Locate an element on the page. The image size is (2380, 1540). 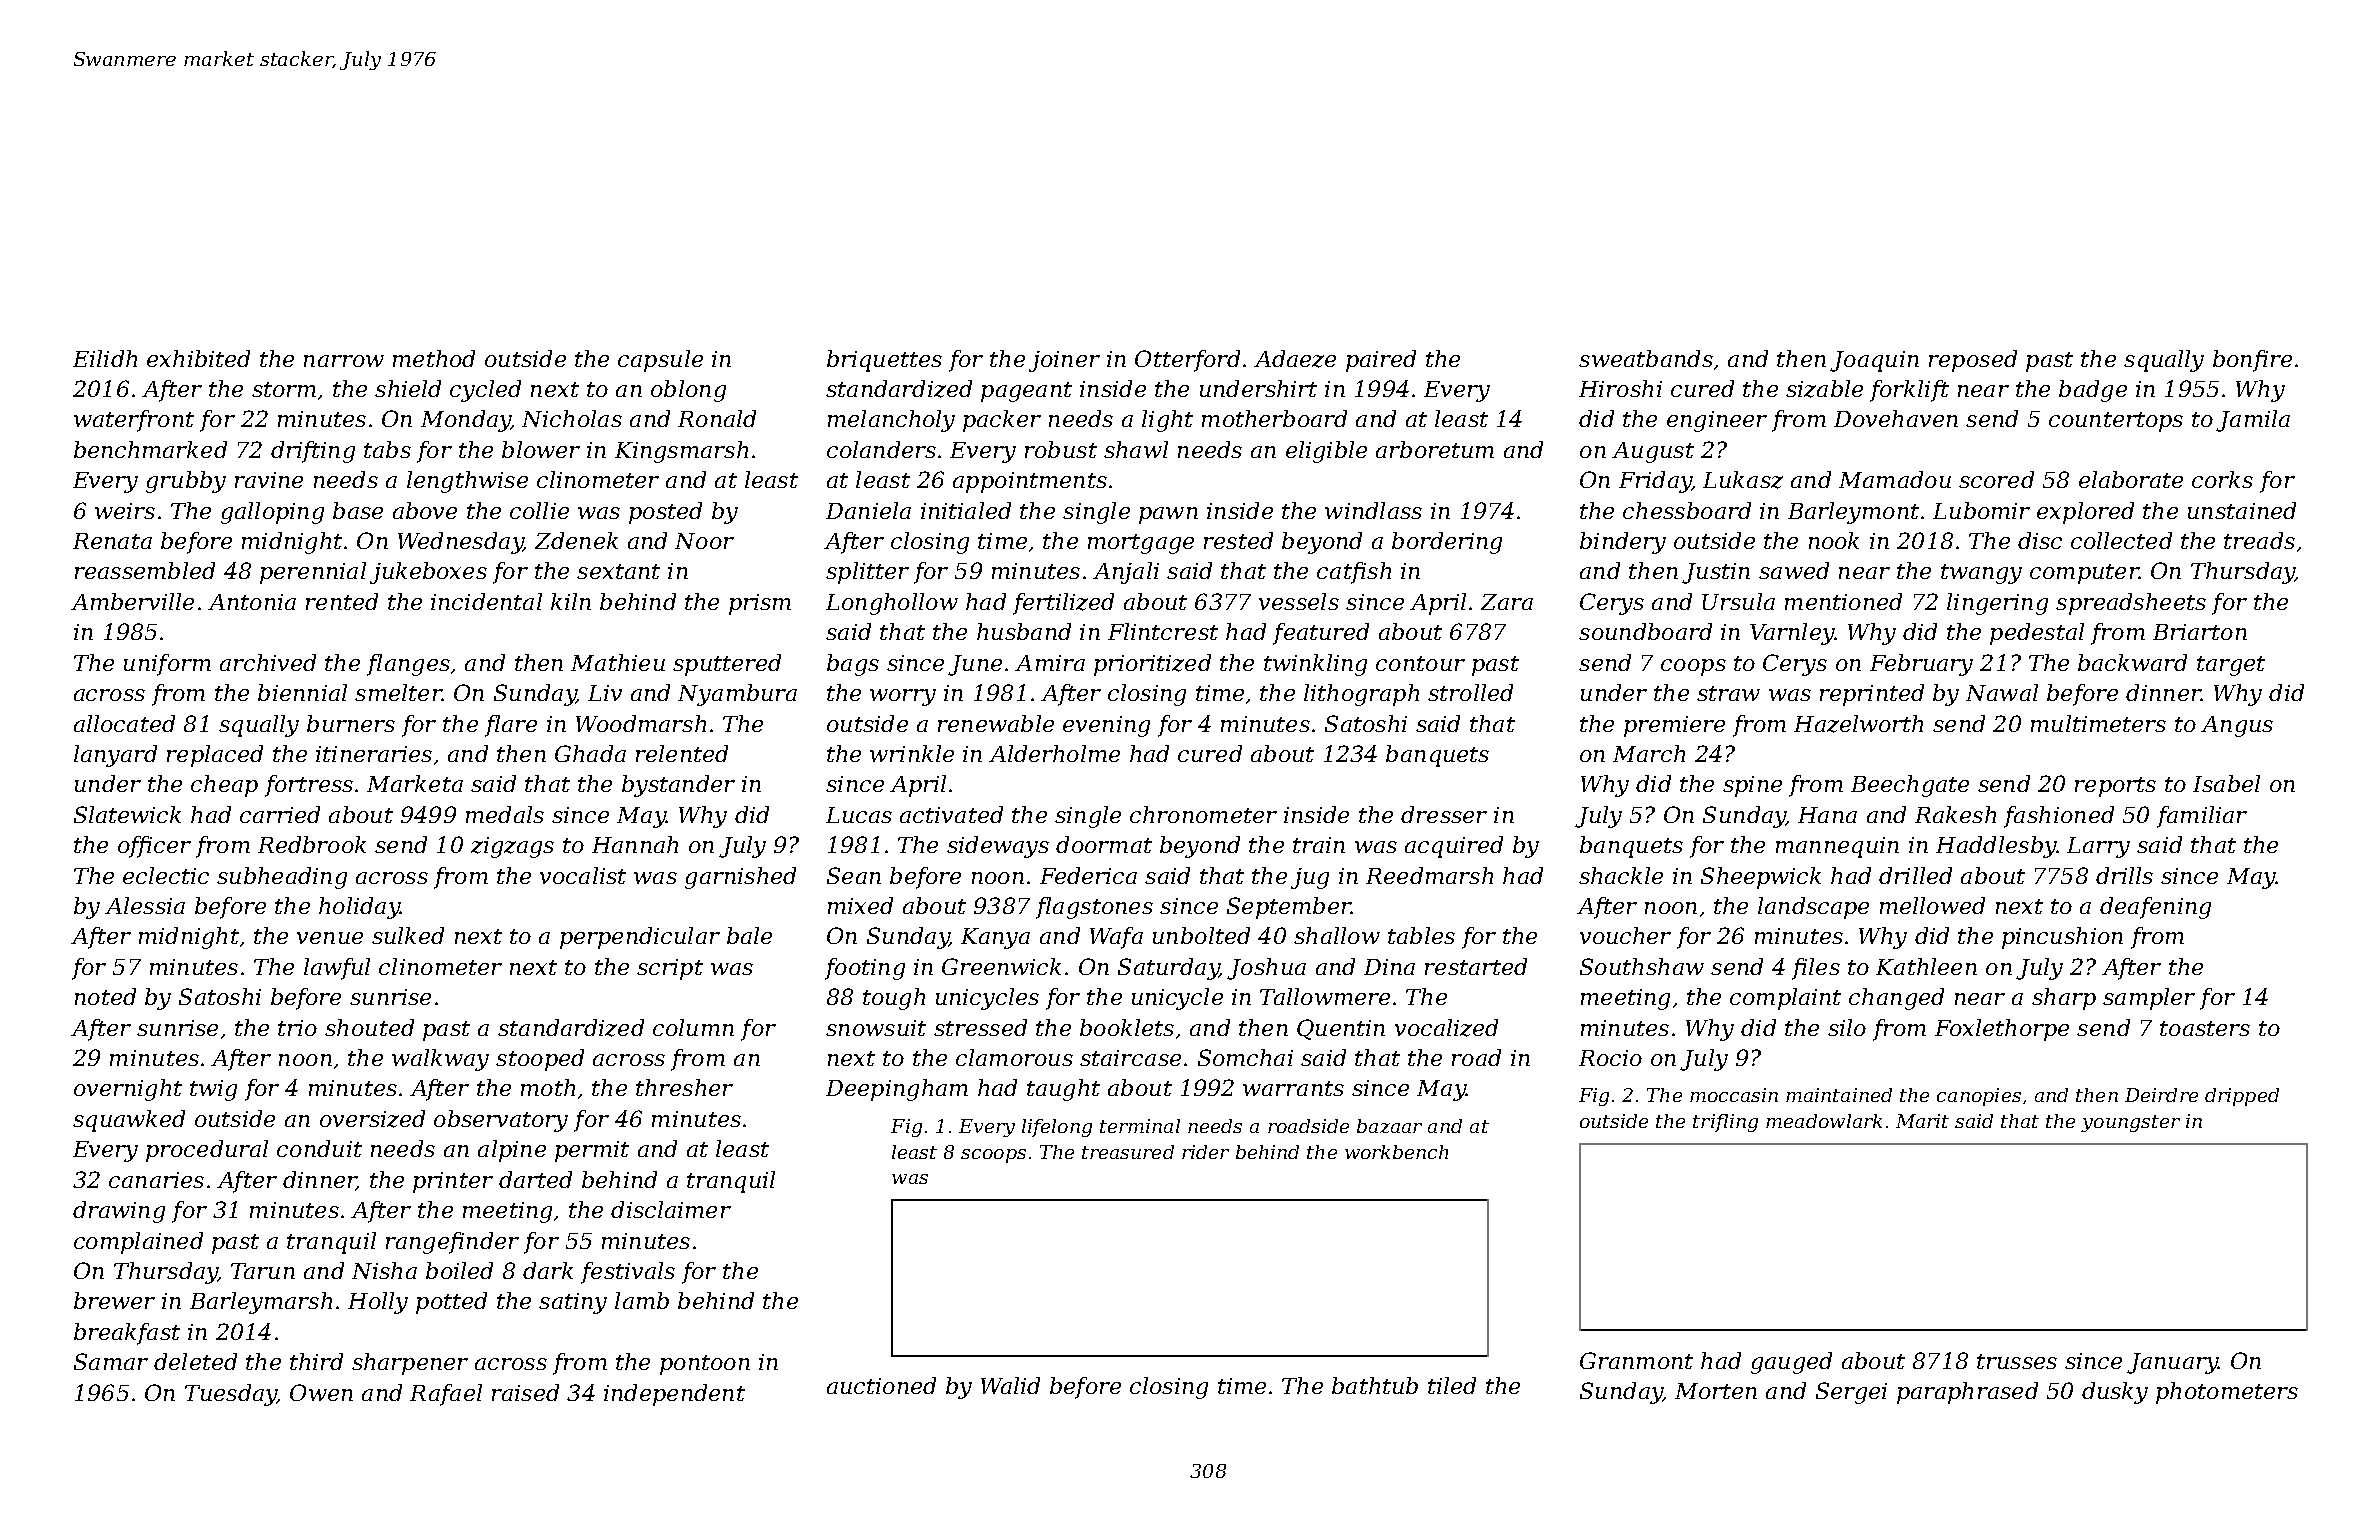
allocated is located at coordinates (124, 723).
